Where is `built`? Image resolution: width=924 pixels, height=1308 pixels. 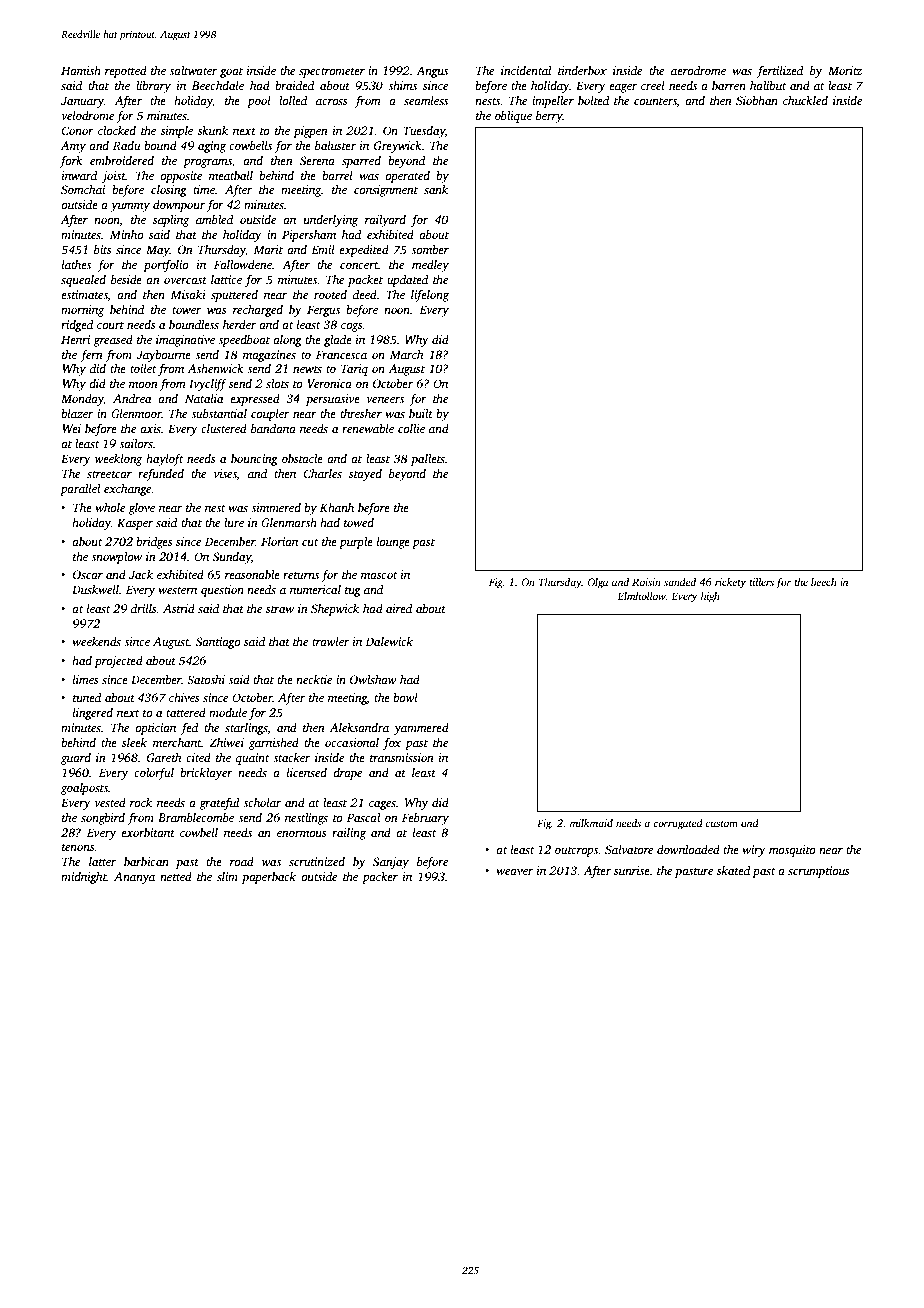
built is located at coordinates (421, 413).
